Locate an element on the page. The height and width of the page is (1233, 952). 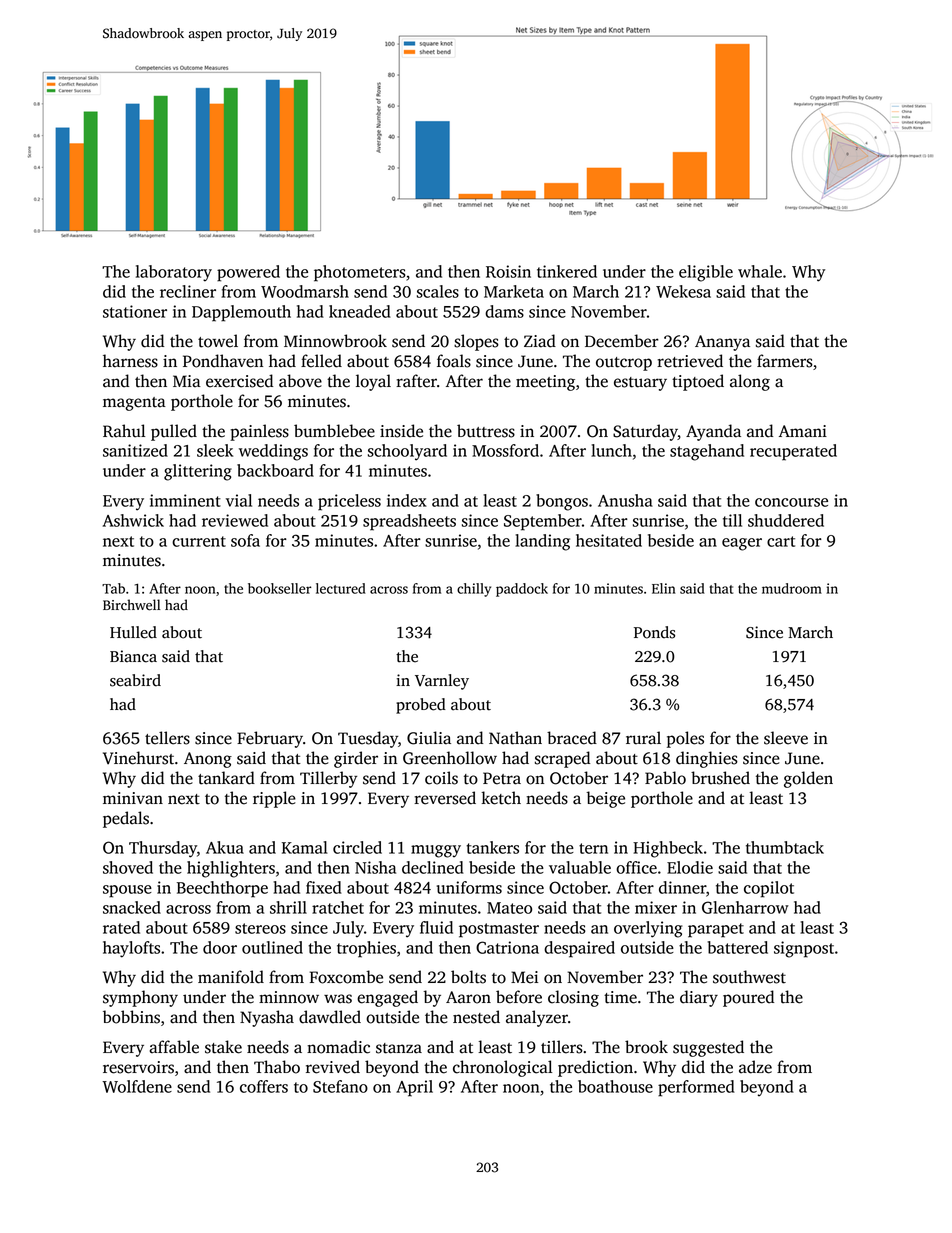
door is located at coordinates (220, 947).
